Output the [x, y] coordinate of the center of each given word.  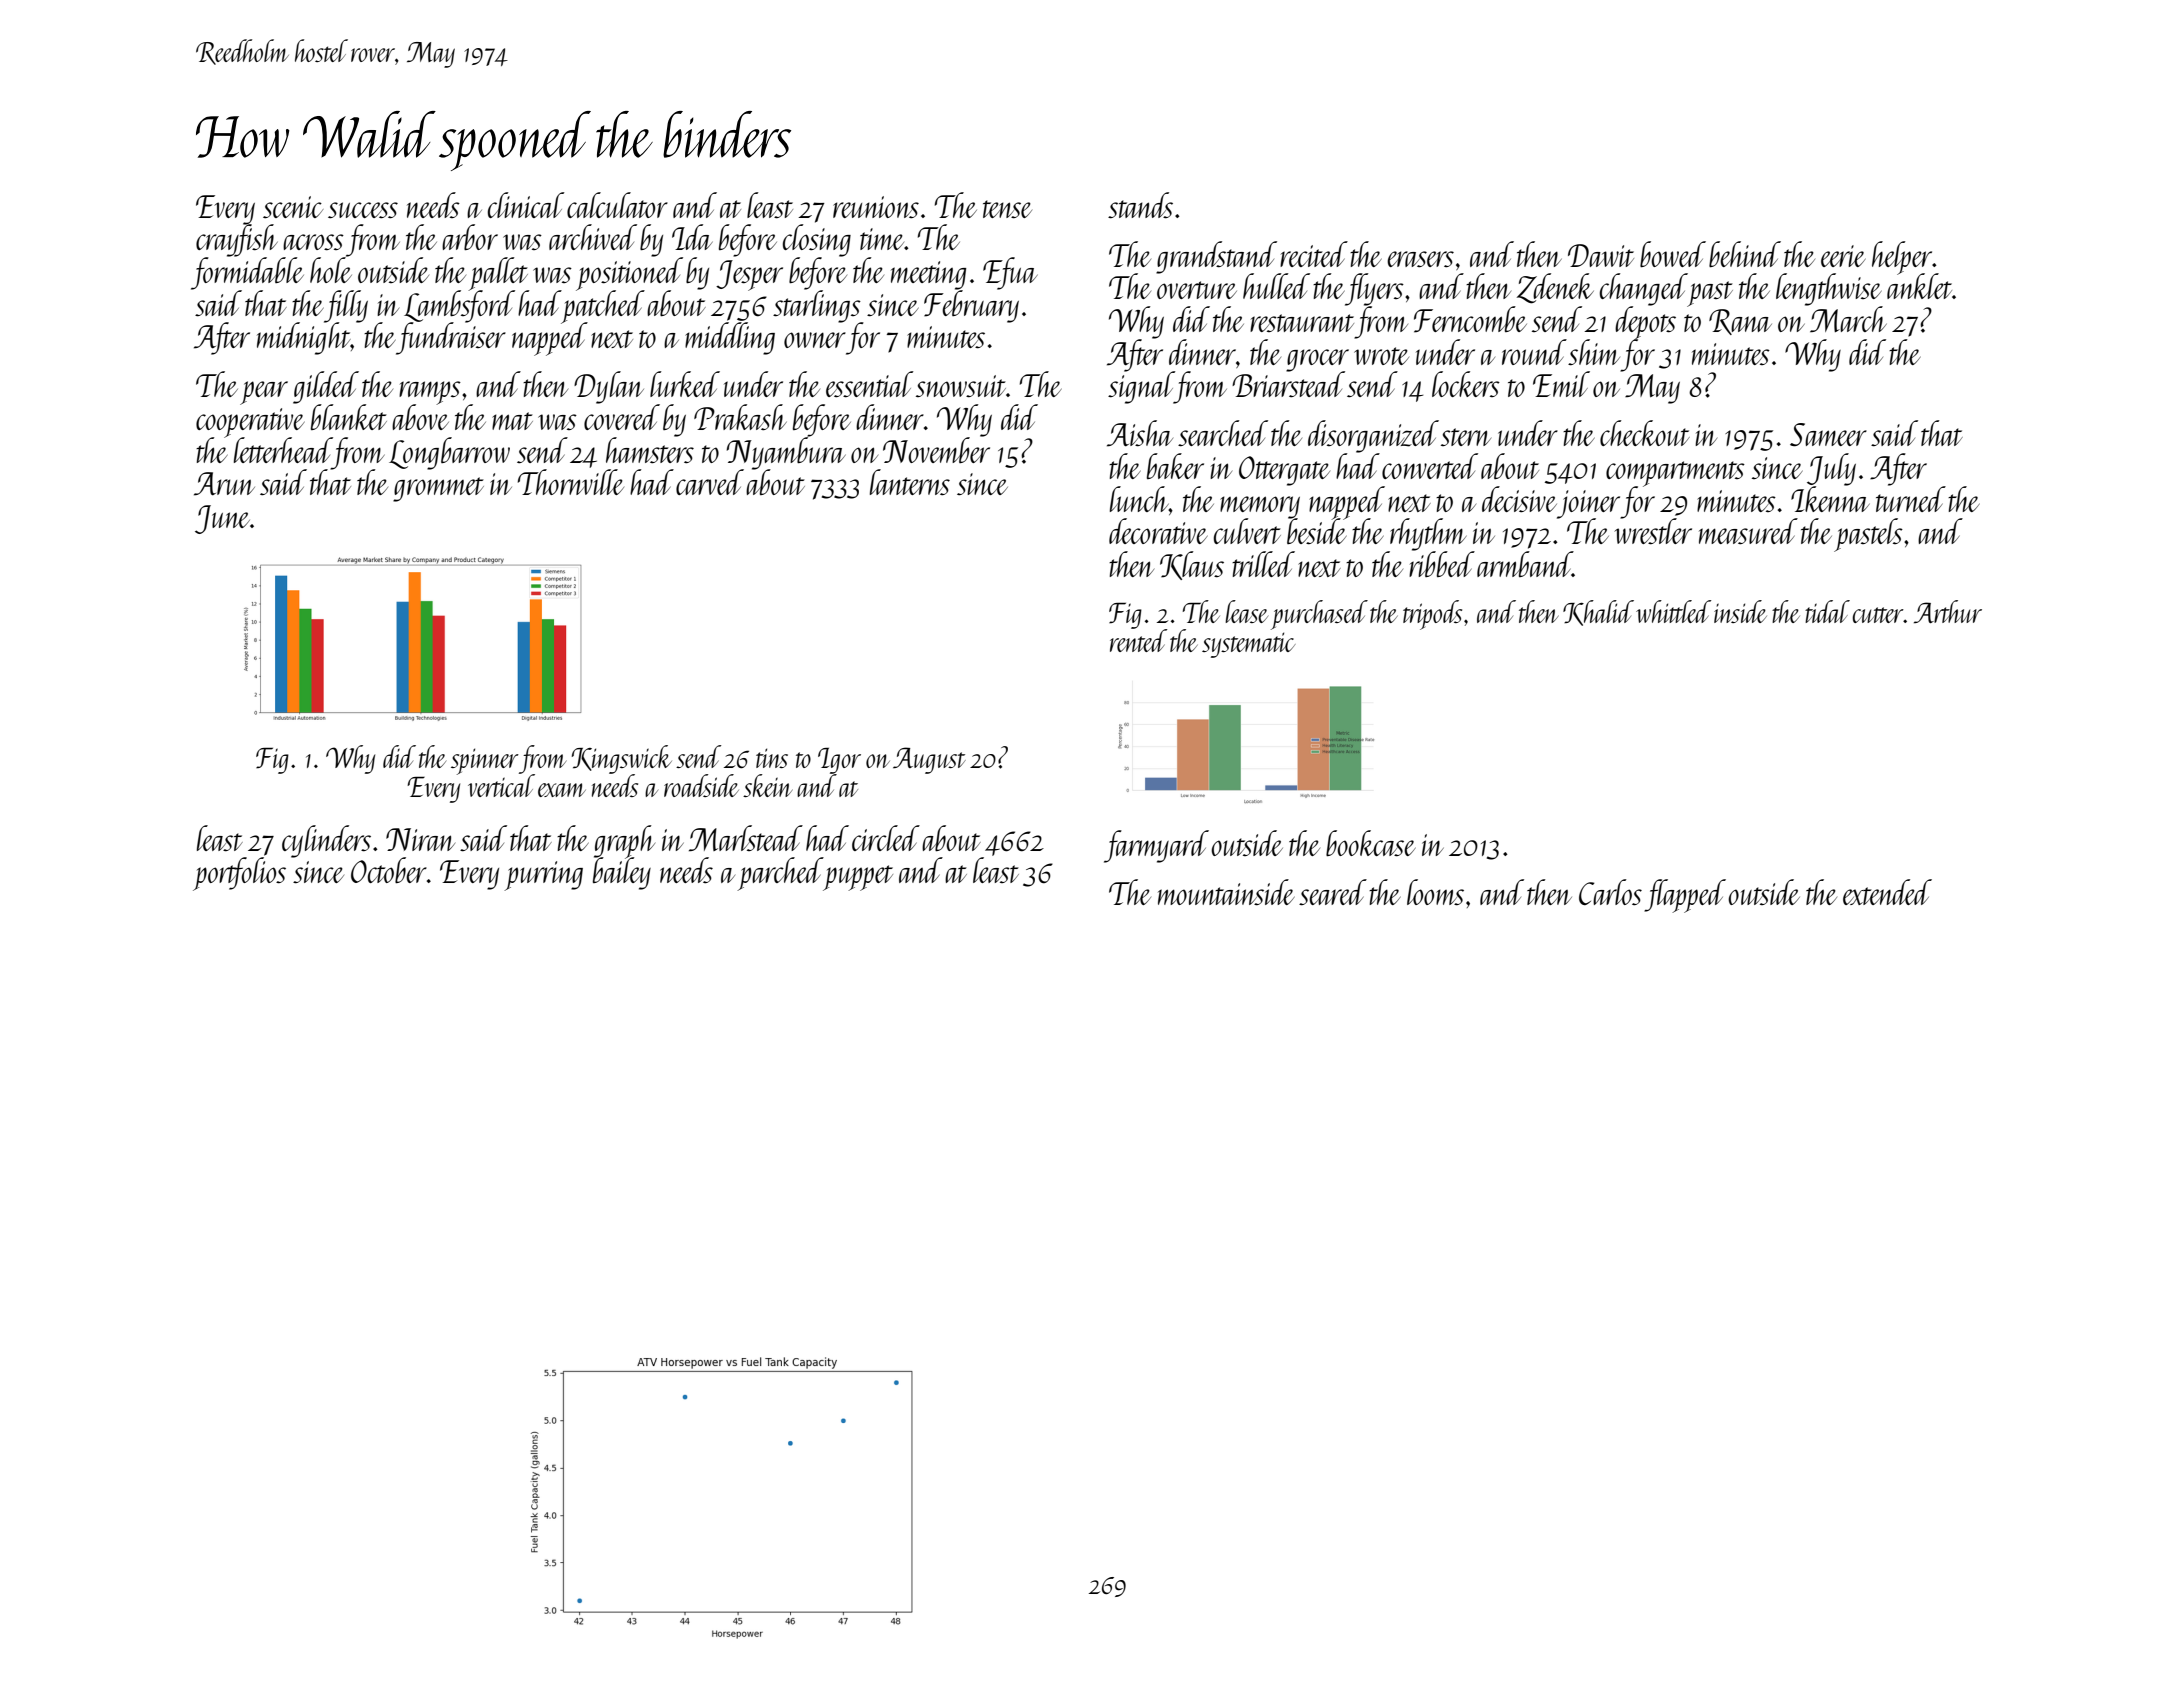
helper [1902, 257]
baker [1175, 466]
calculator [617, 205]
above [420, 417]
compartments [1675, 473]
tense [1007, 209]
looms [1435, 892]
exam [562, 790]
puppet [858, 878]
